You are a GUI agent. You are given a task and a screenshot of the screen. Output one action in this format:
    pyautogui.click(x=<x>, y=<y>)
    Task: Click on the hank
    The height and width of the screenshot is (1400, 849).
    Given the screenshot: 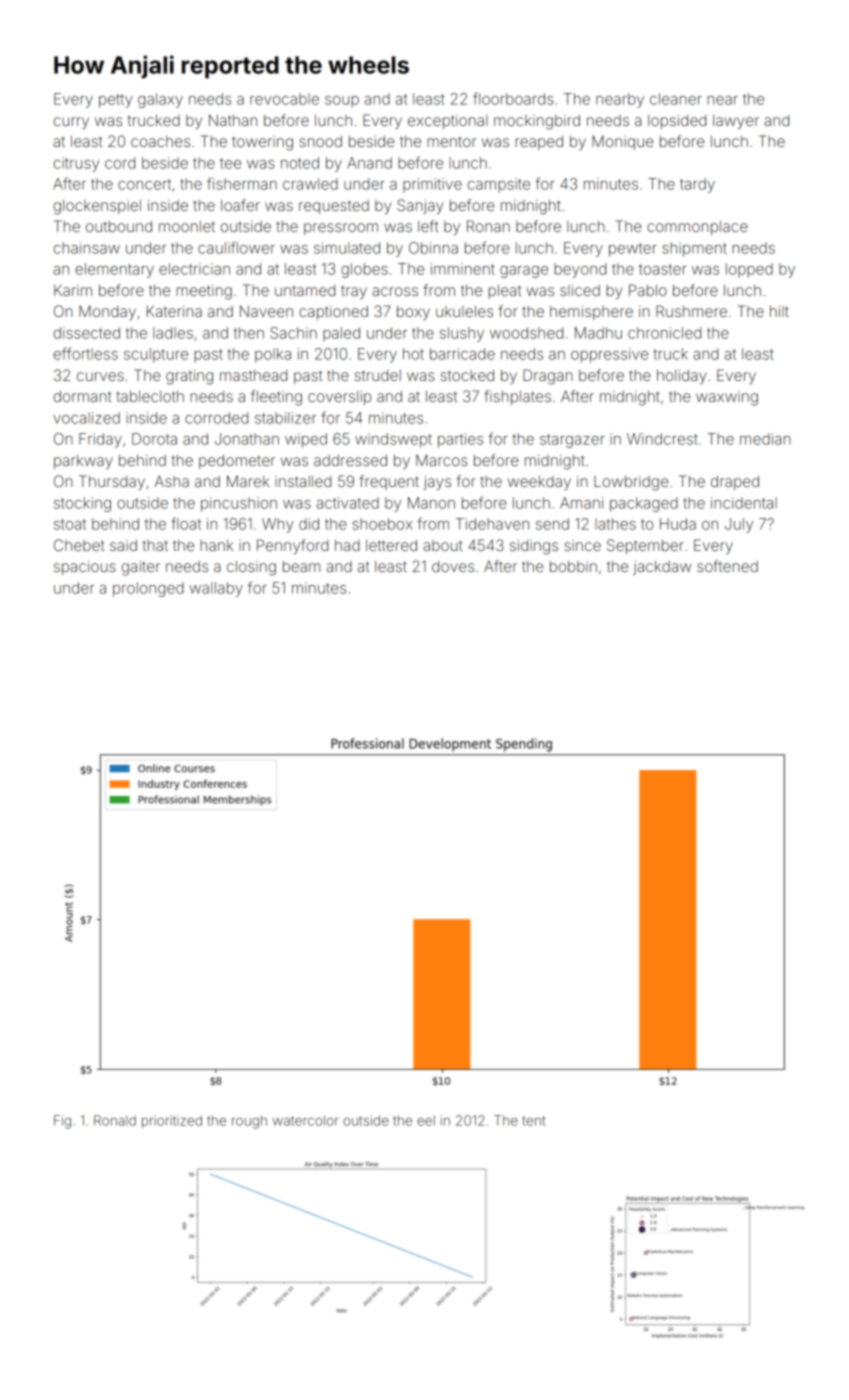 What is the action you would take?
    pyautogui.click(x=216, y=545)
